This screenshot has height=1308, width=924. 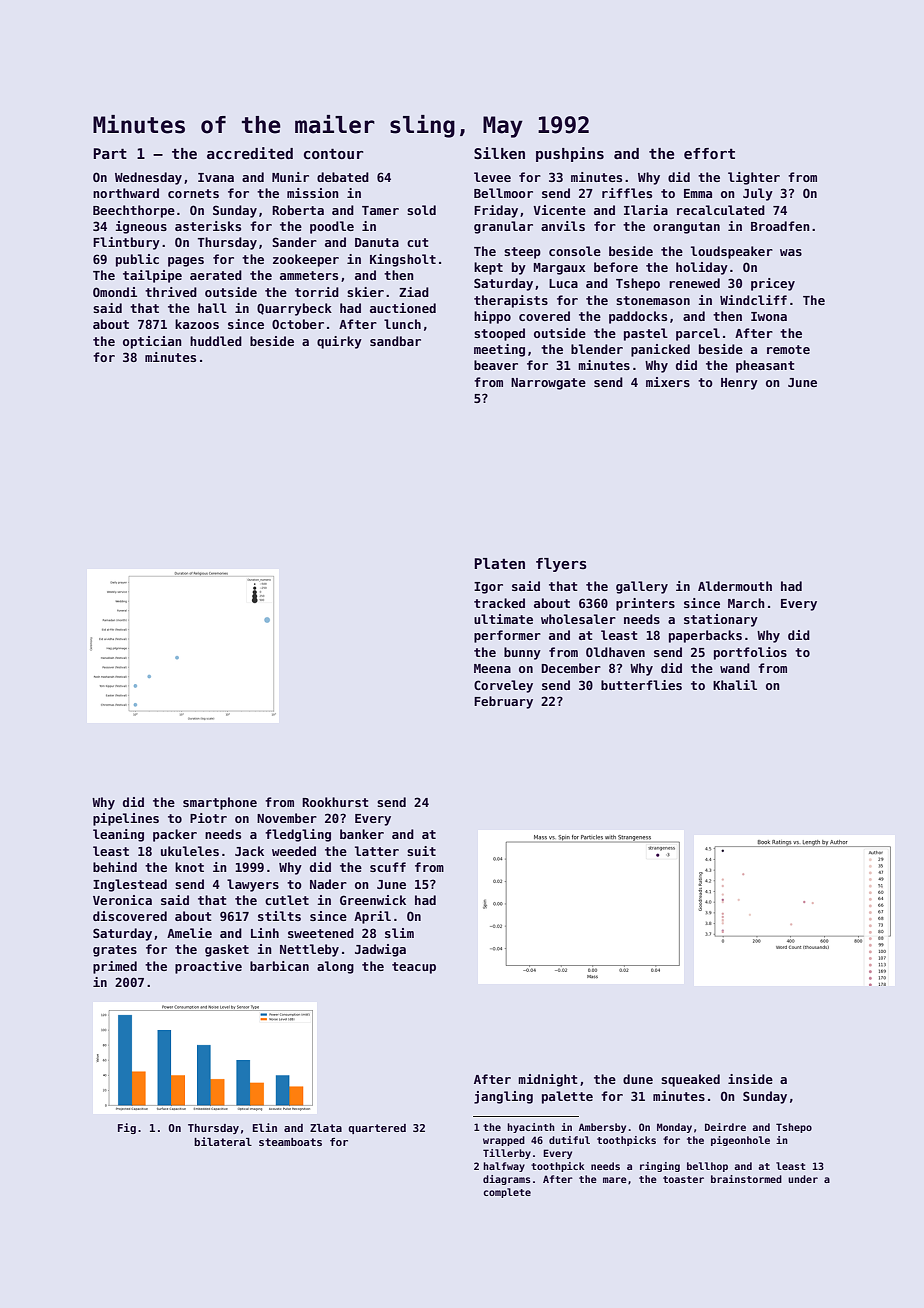 What do you see at coordinates (223, 1141) in the screenshot?
I see `bilateral` at bounding box center [223, 1141].
